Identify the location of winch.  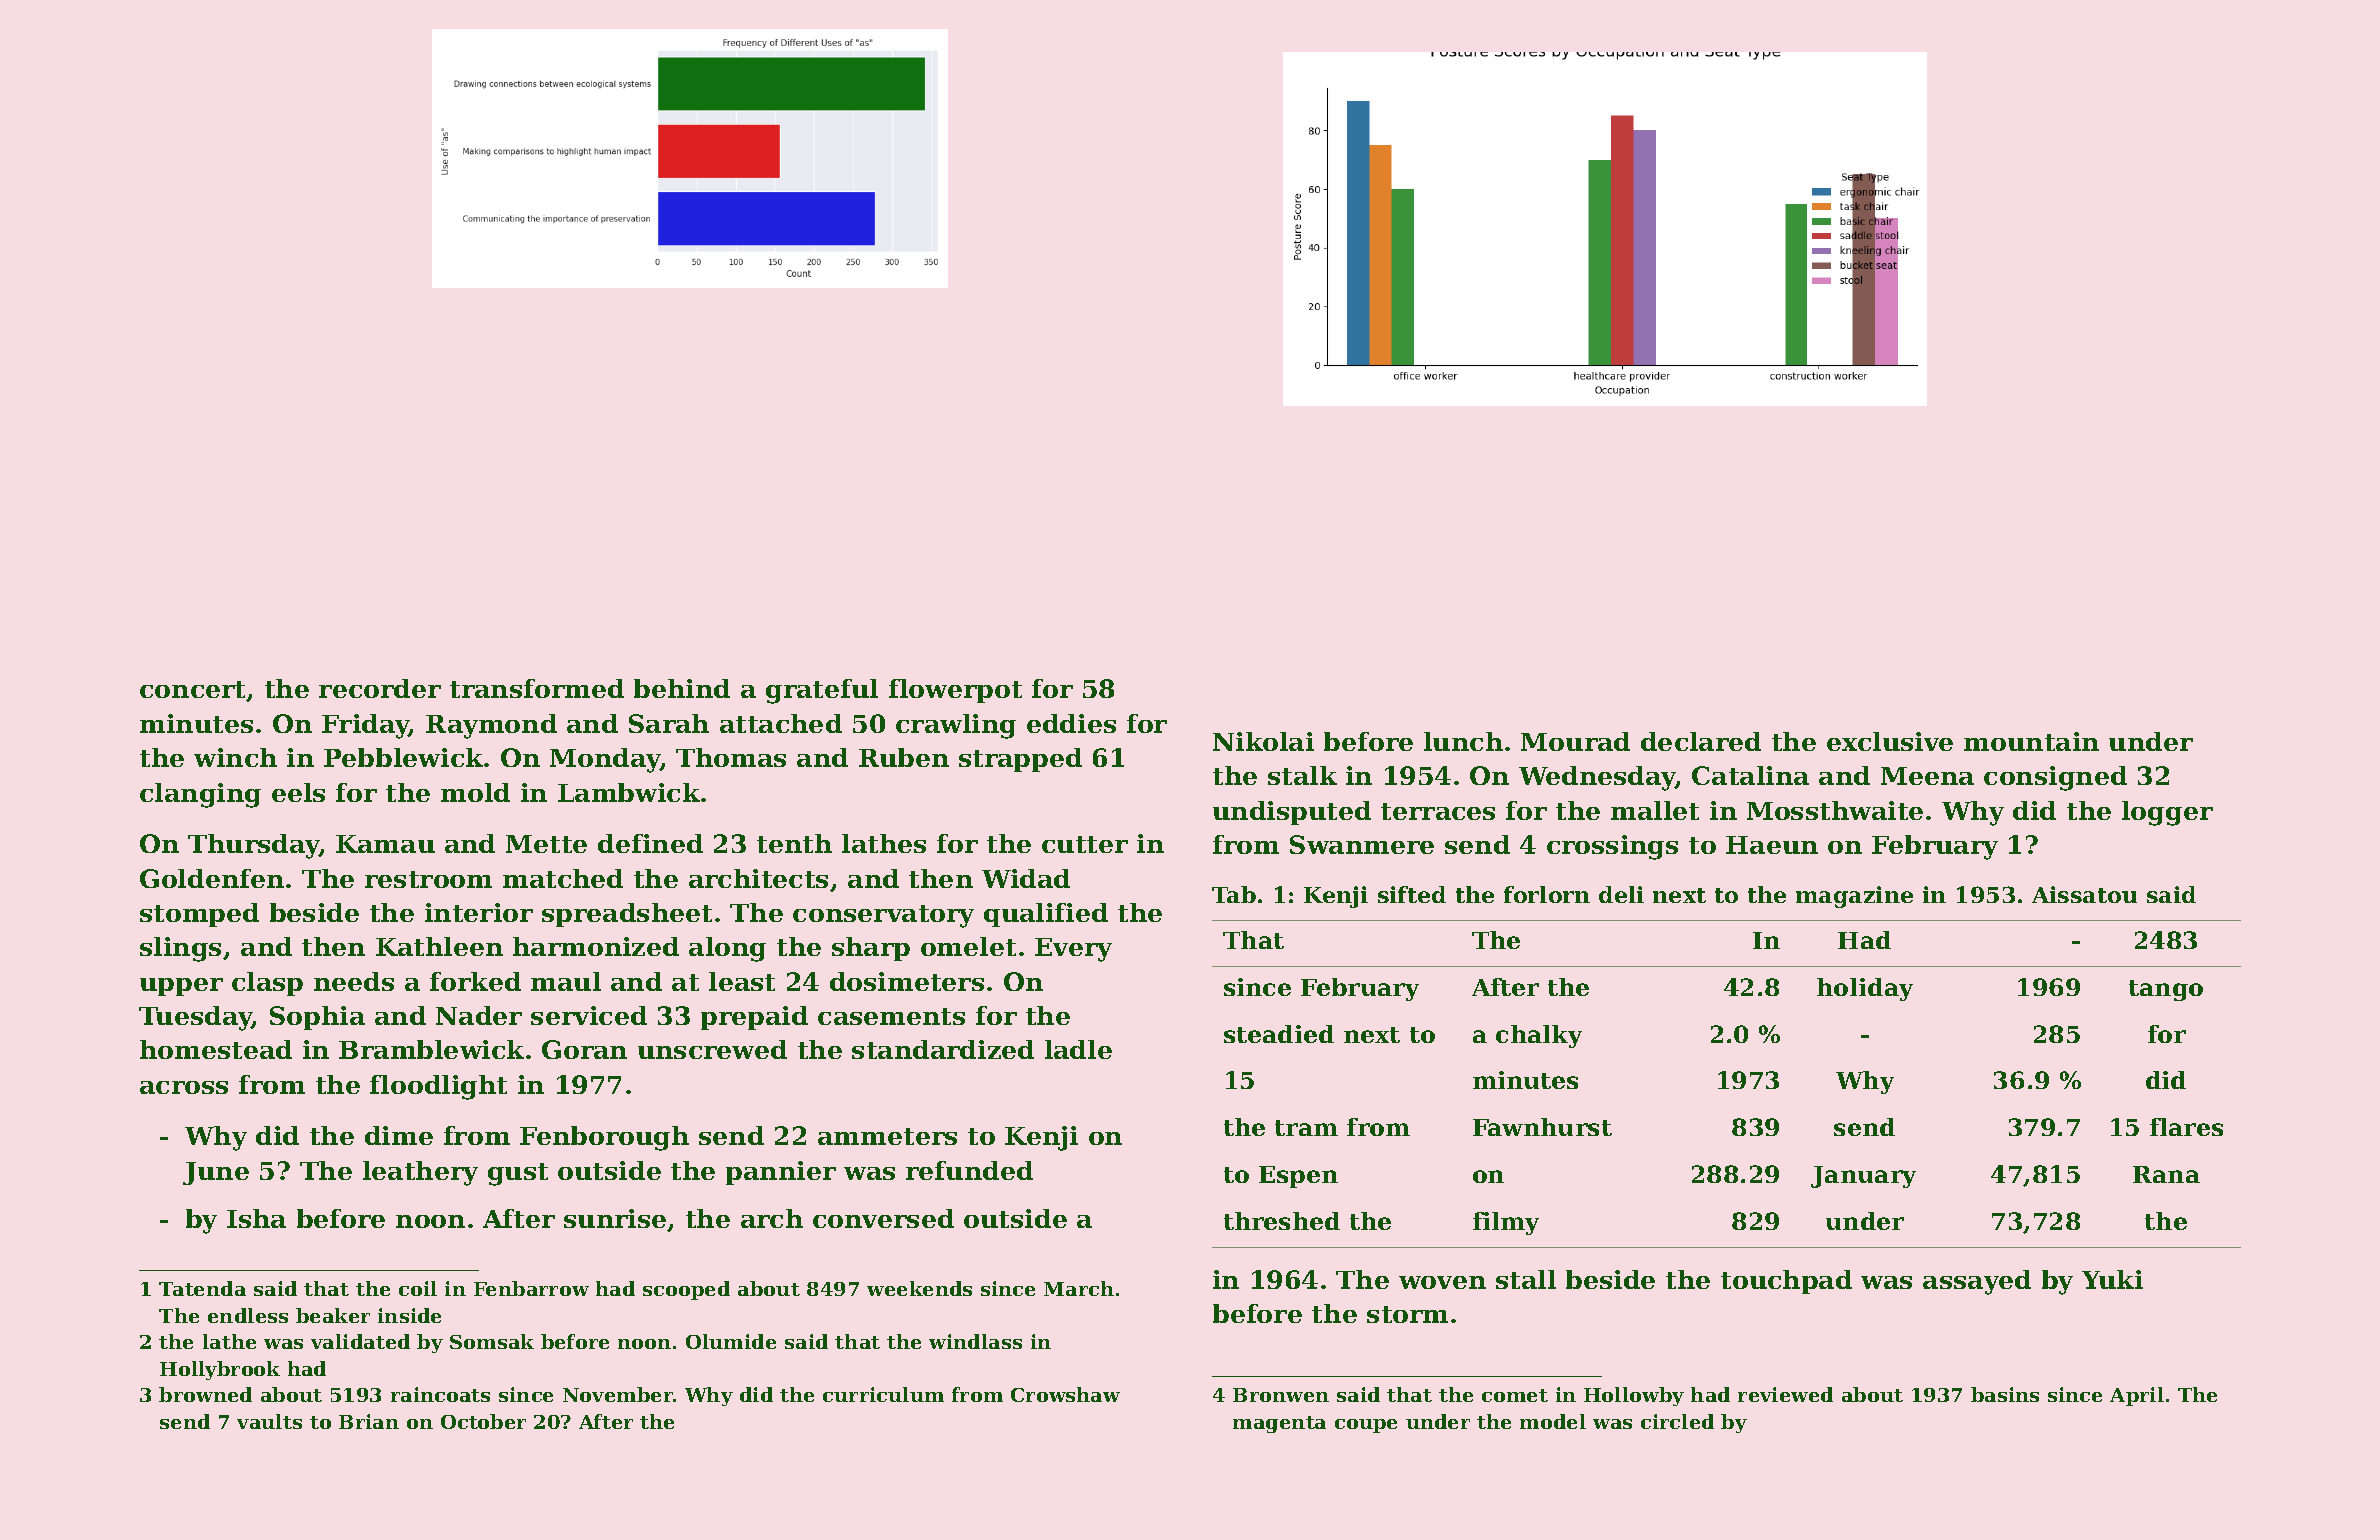
(235, 757).
